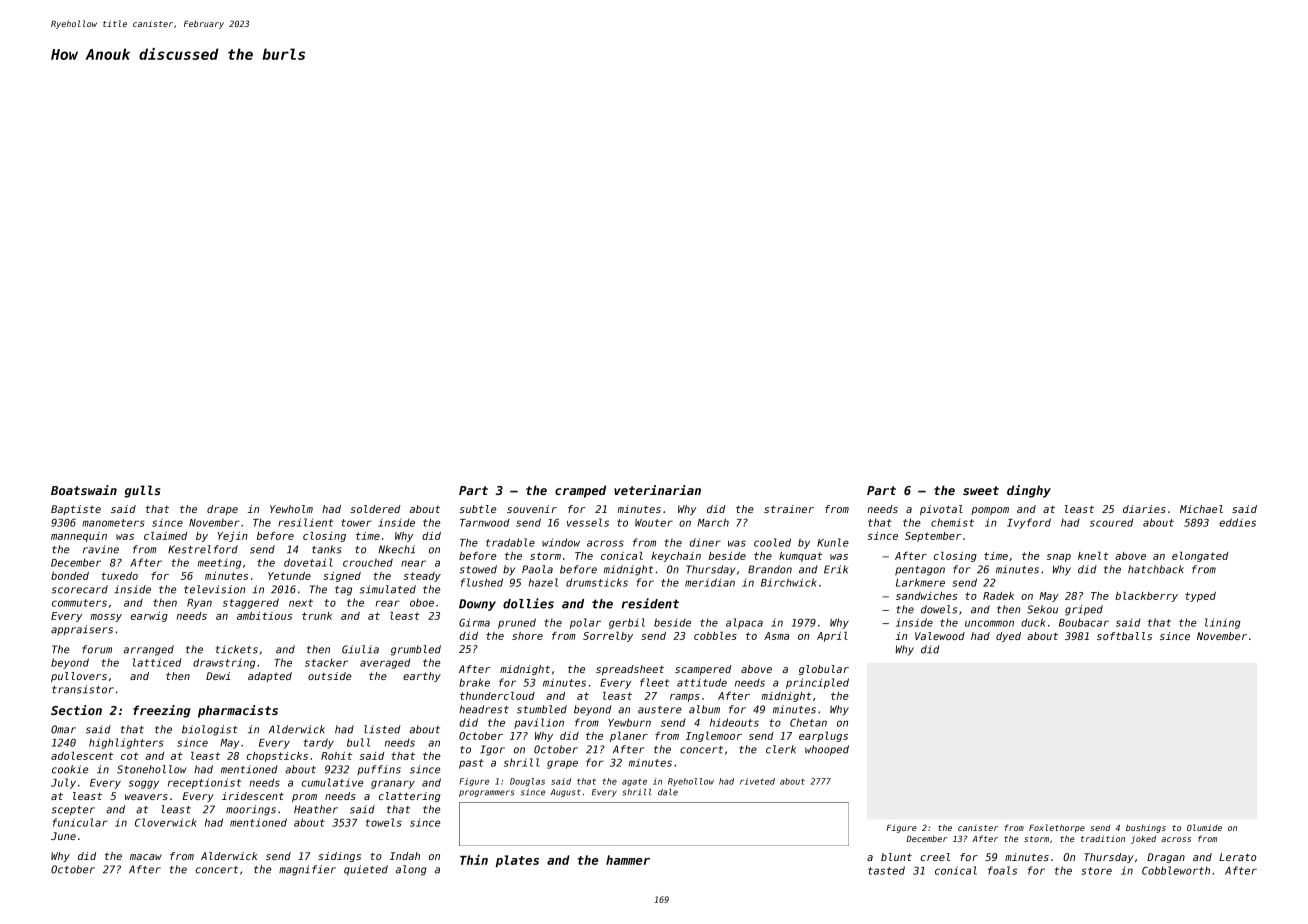  What do you see at coordinates (827, 750) in the screenshot?
I see `whooped` at bounding box center [827, 750].
